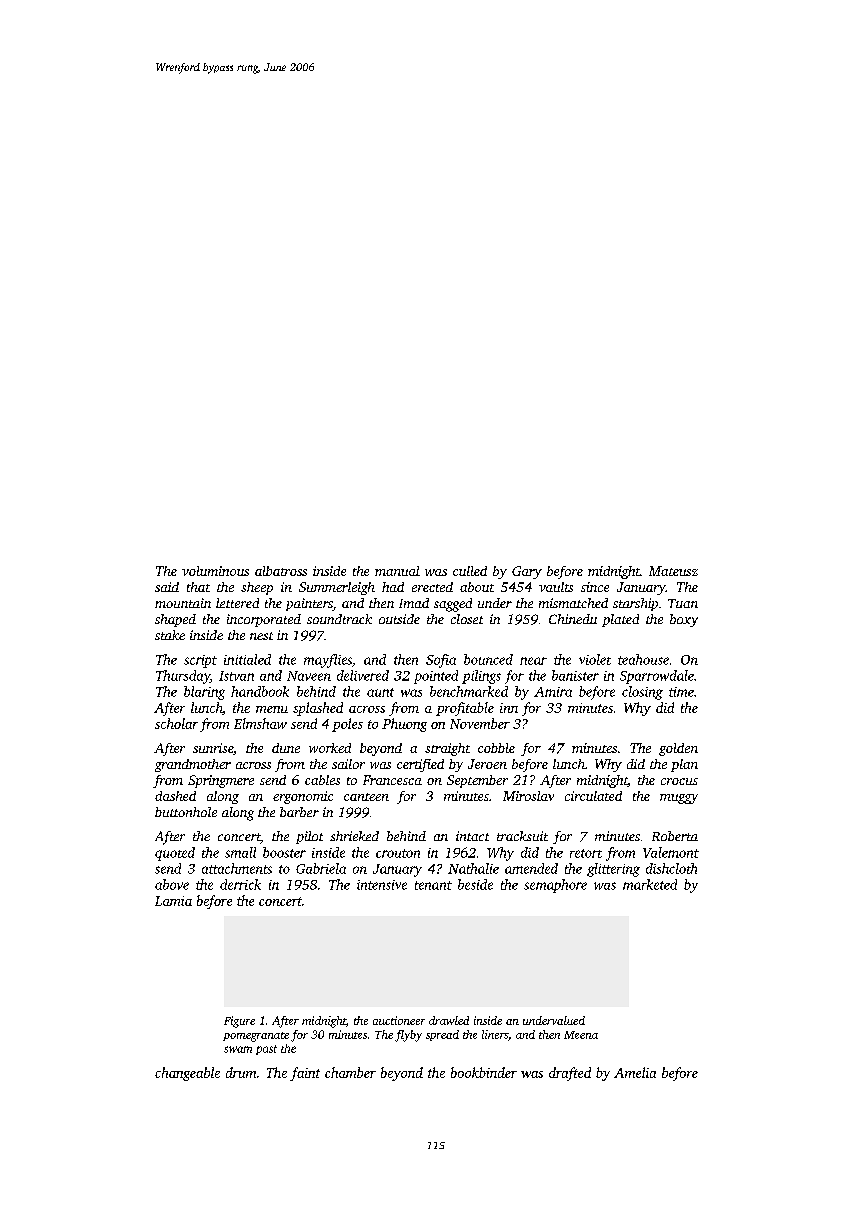  I want to click on time, so click(681, 692).
